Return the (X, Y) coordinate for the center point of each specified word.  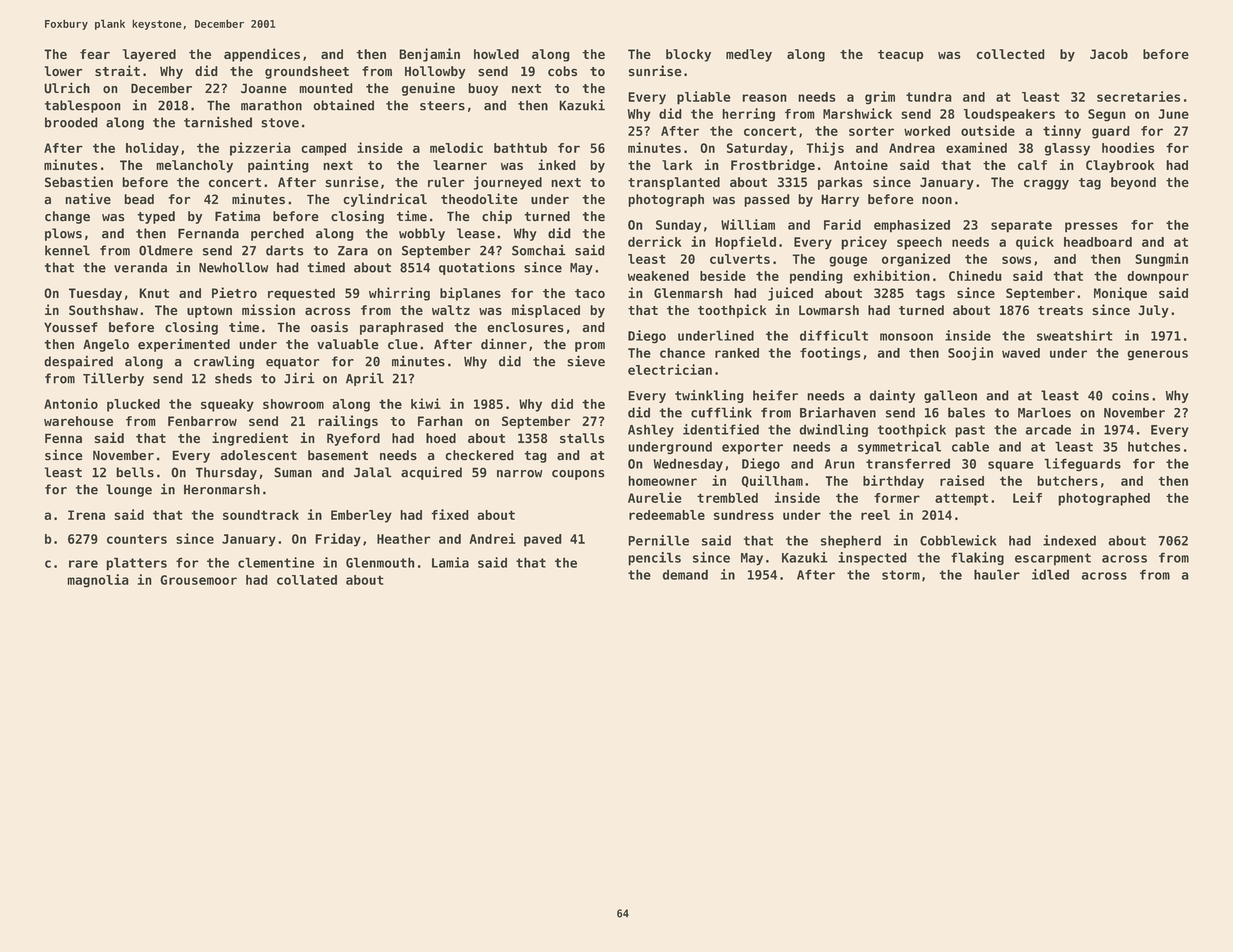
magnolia (98, 581)
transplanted (674, 183)
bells (135, 472)
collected (1010, 54)
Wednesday (688, 465)
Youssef (71, 327)
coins (1130, 395)
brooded (71, 122)
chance (682, 353)
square (1010, 466)
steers (442, 106)
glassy (1067, 149)
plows (63, 234)
